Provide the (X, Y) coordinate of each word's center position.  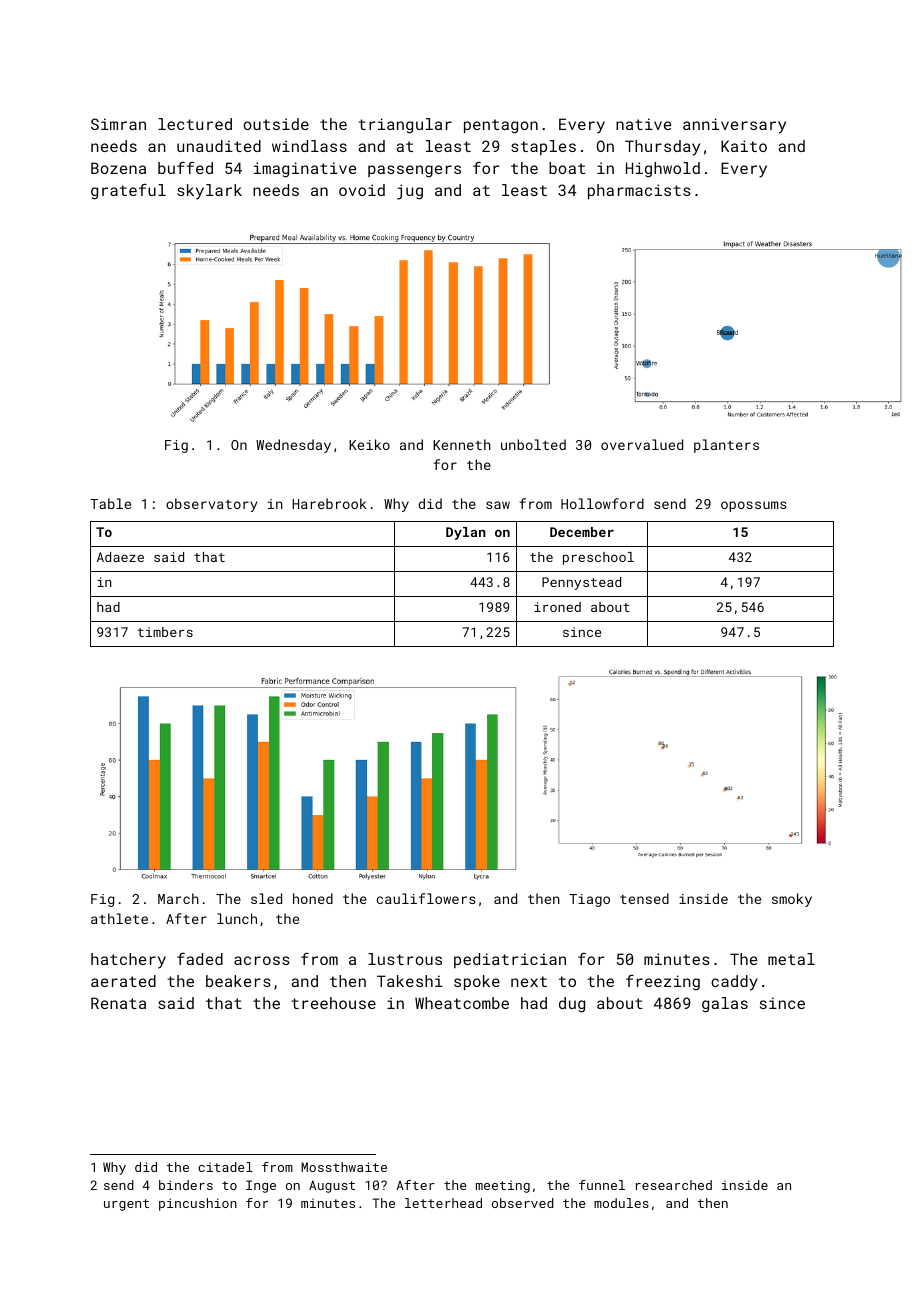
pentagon (501, 126)
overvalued (642, 444)
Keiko (369, 444)
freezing (663, 983)
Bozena (118, 168)
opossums (754, 506)
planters (726, 446)
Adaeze (120, 557)
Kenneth (462, 444)
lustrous (405, 959)
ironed (557, 607)
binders (186, 1185)
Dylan (466, 533)
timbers (165, 632)
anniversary (734, 126)
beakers (238, 981)
